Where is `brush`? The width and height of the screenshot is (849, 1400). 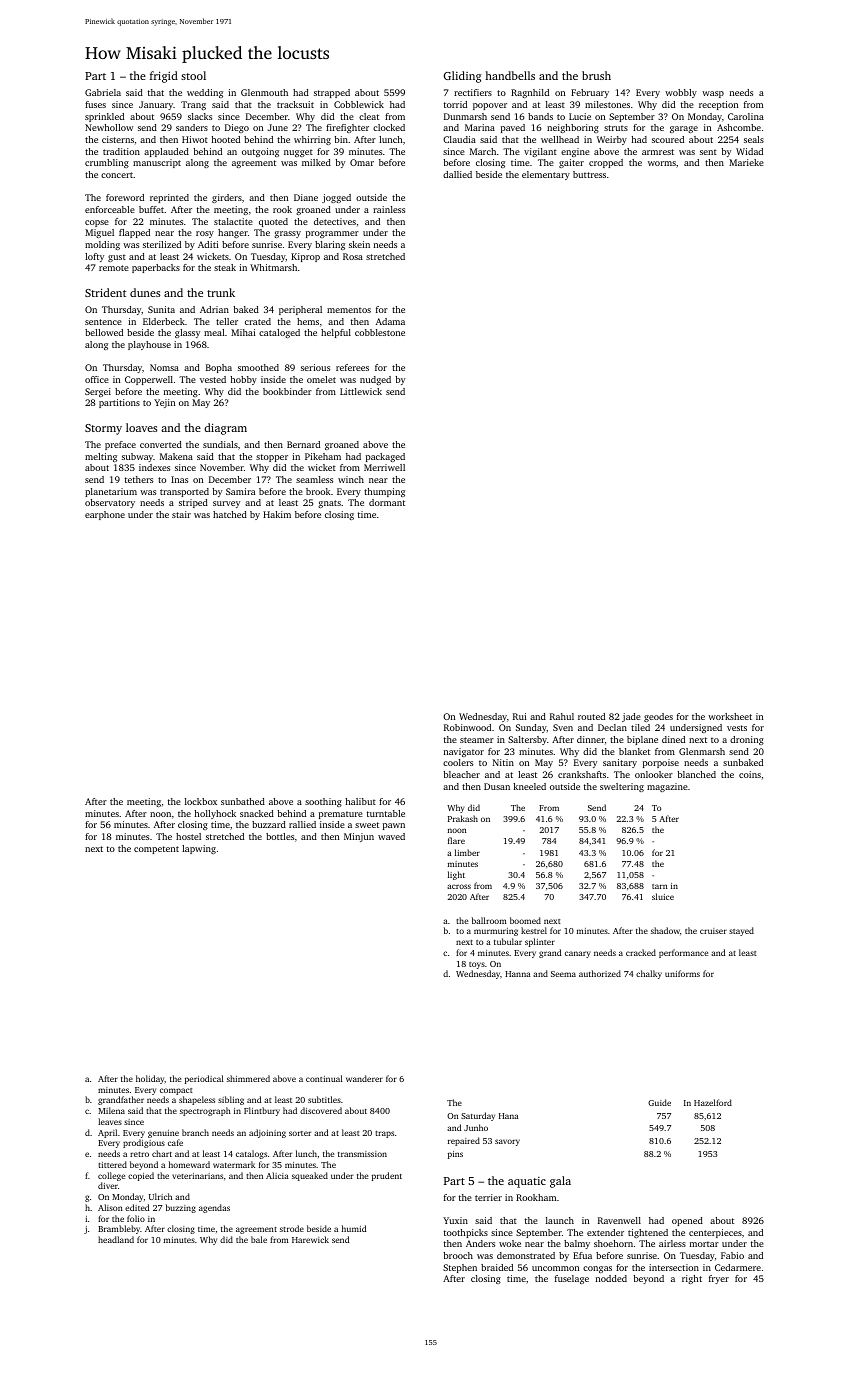
brush is located at coordinates (596, 75).
